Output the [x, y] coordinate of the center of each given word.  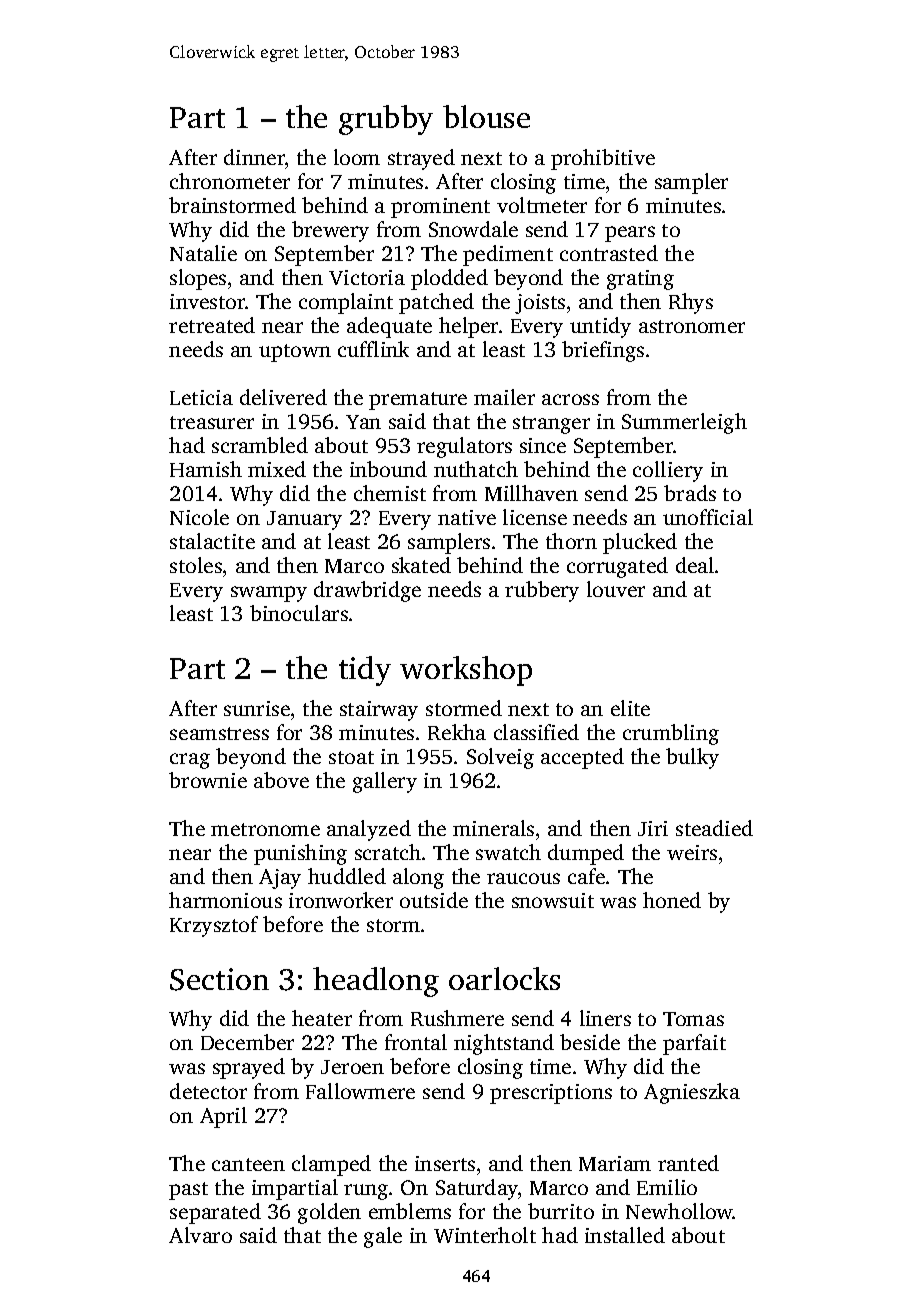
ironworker [341, 900]
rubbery [542, 591]
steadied [714, 828]
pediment [508, 255]
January [304, 520]
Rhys [691, 303]
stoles [196, 565]
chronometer [230, 181]
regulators [464, 447]
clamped [331, 1165]
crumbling [671, 734]
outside [434, 900]
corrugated [617, 567]
